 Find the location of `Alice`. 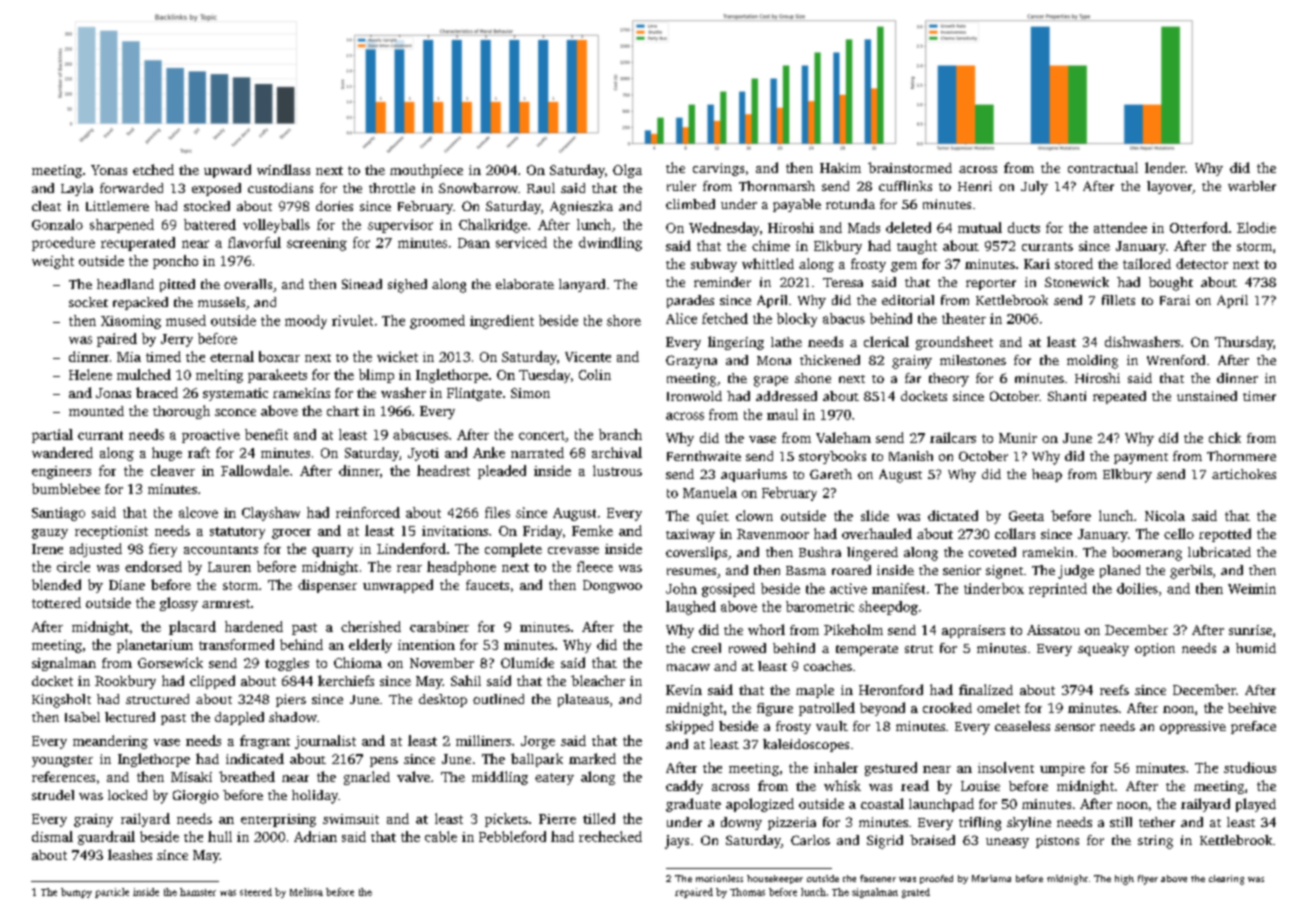

Alice is located at coordinates (681, 318).
